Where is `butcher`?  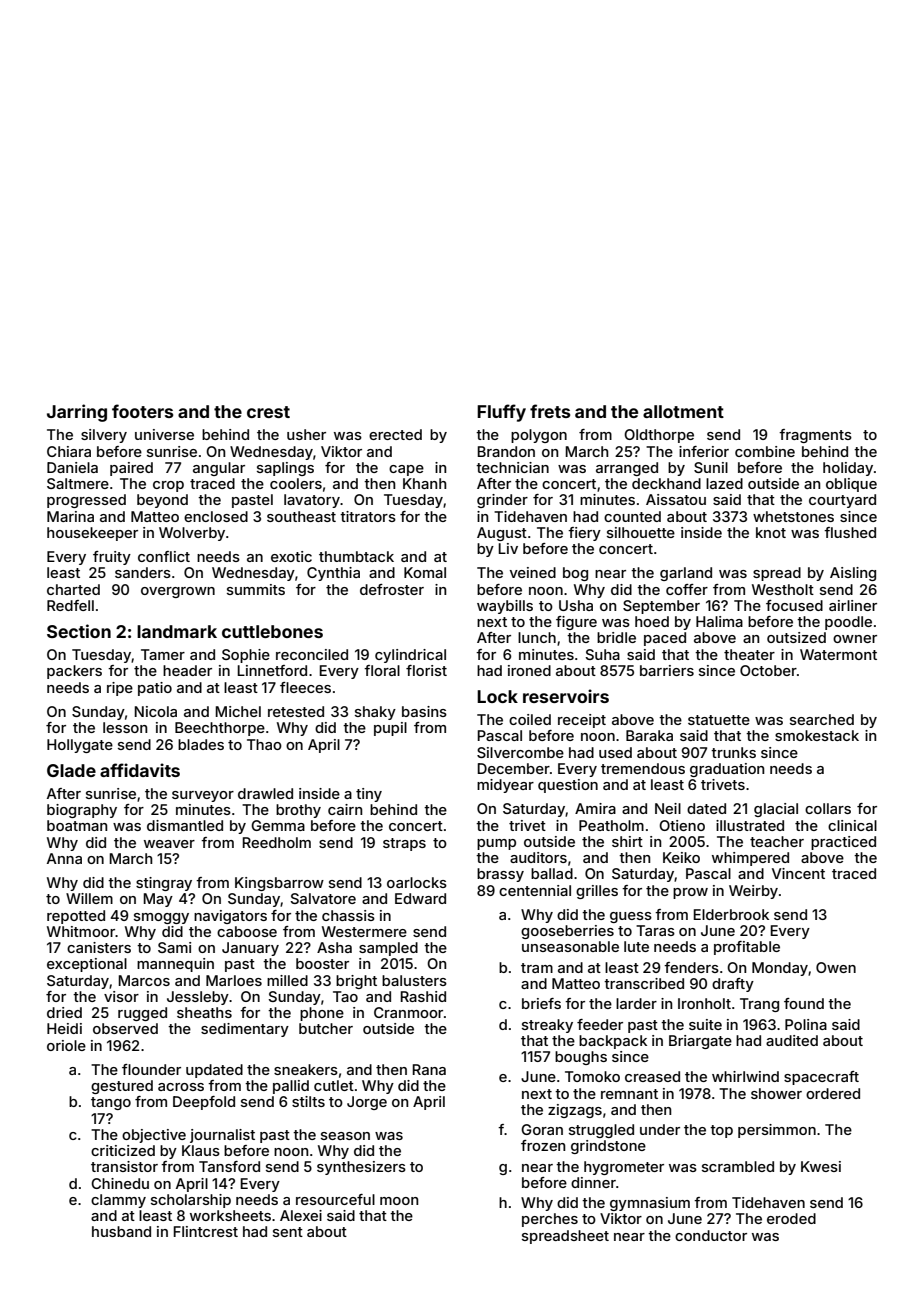
butcher is located at coordinates (326, 1028).
